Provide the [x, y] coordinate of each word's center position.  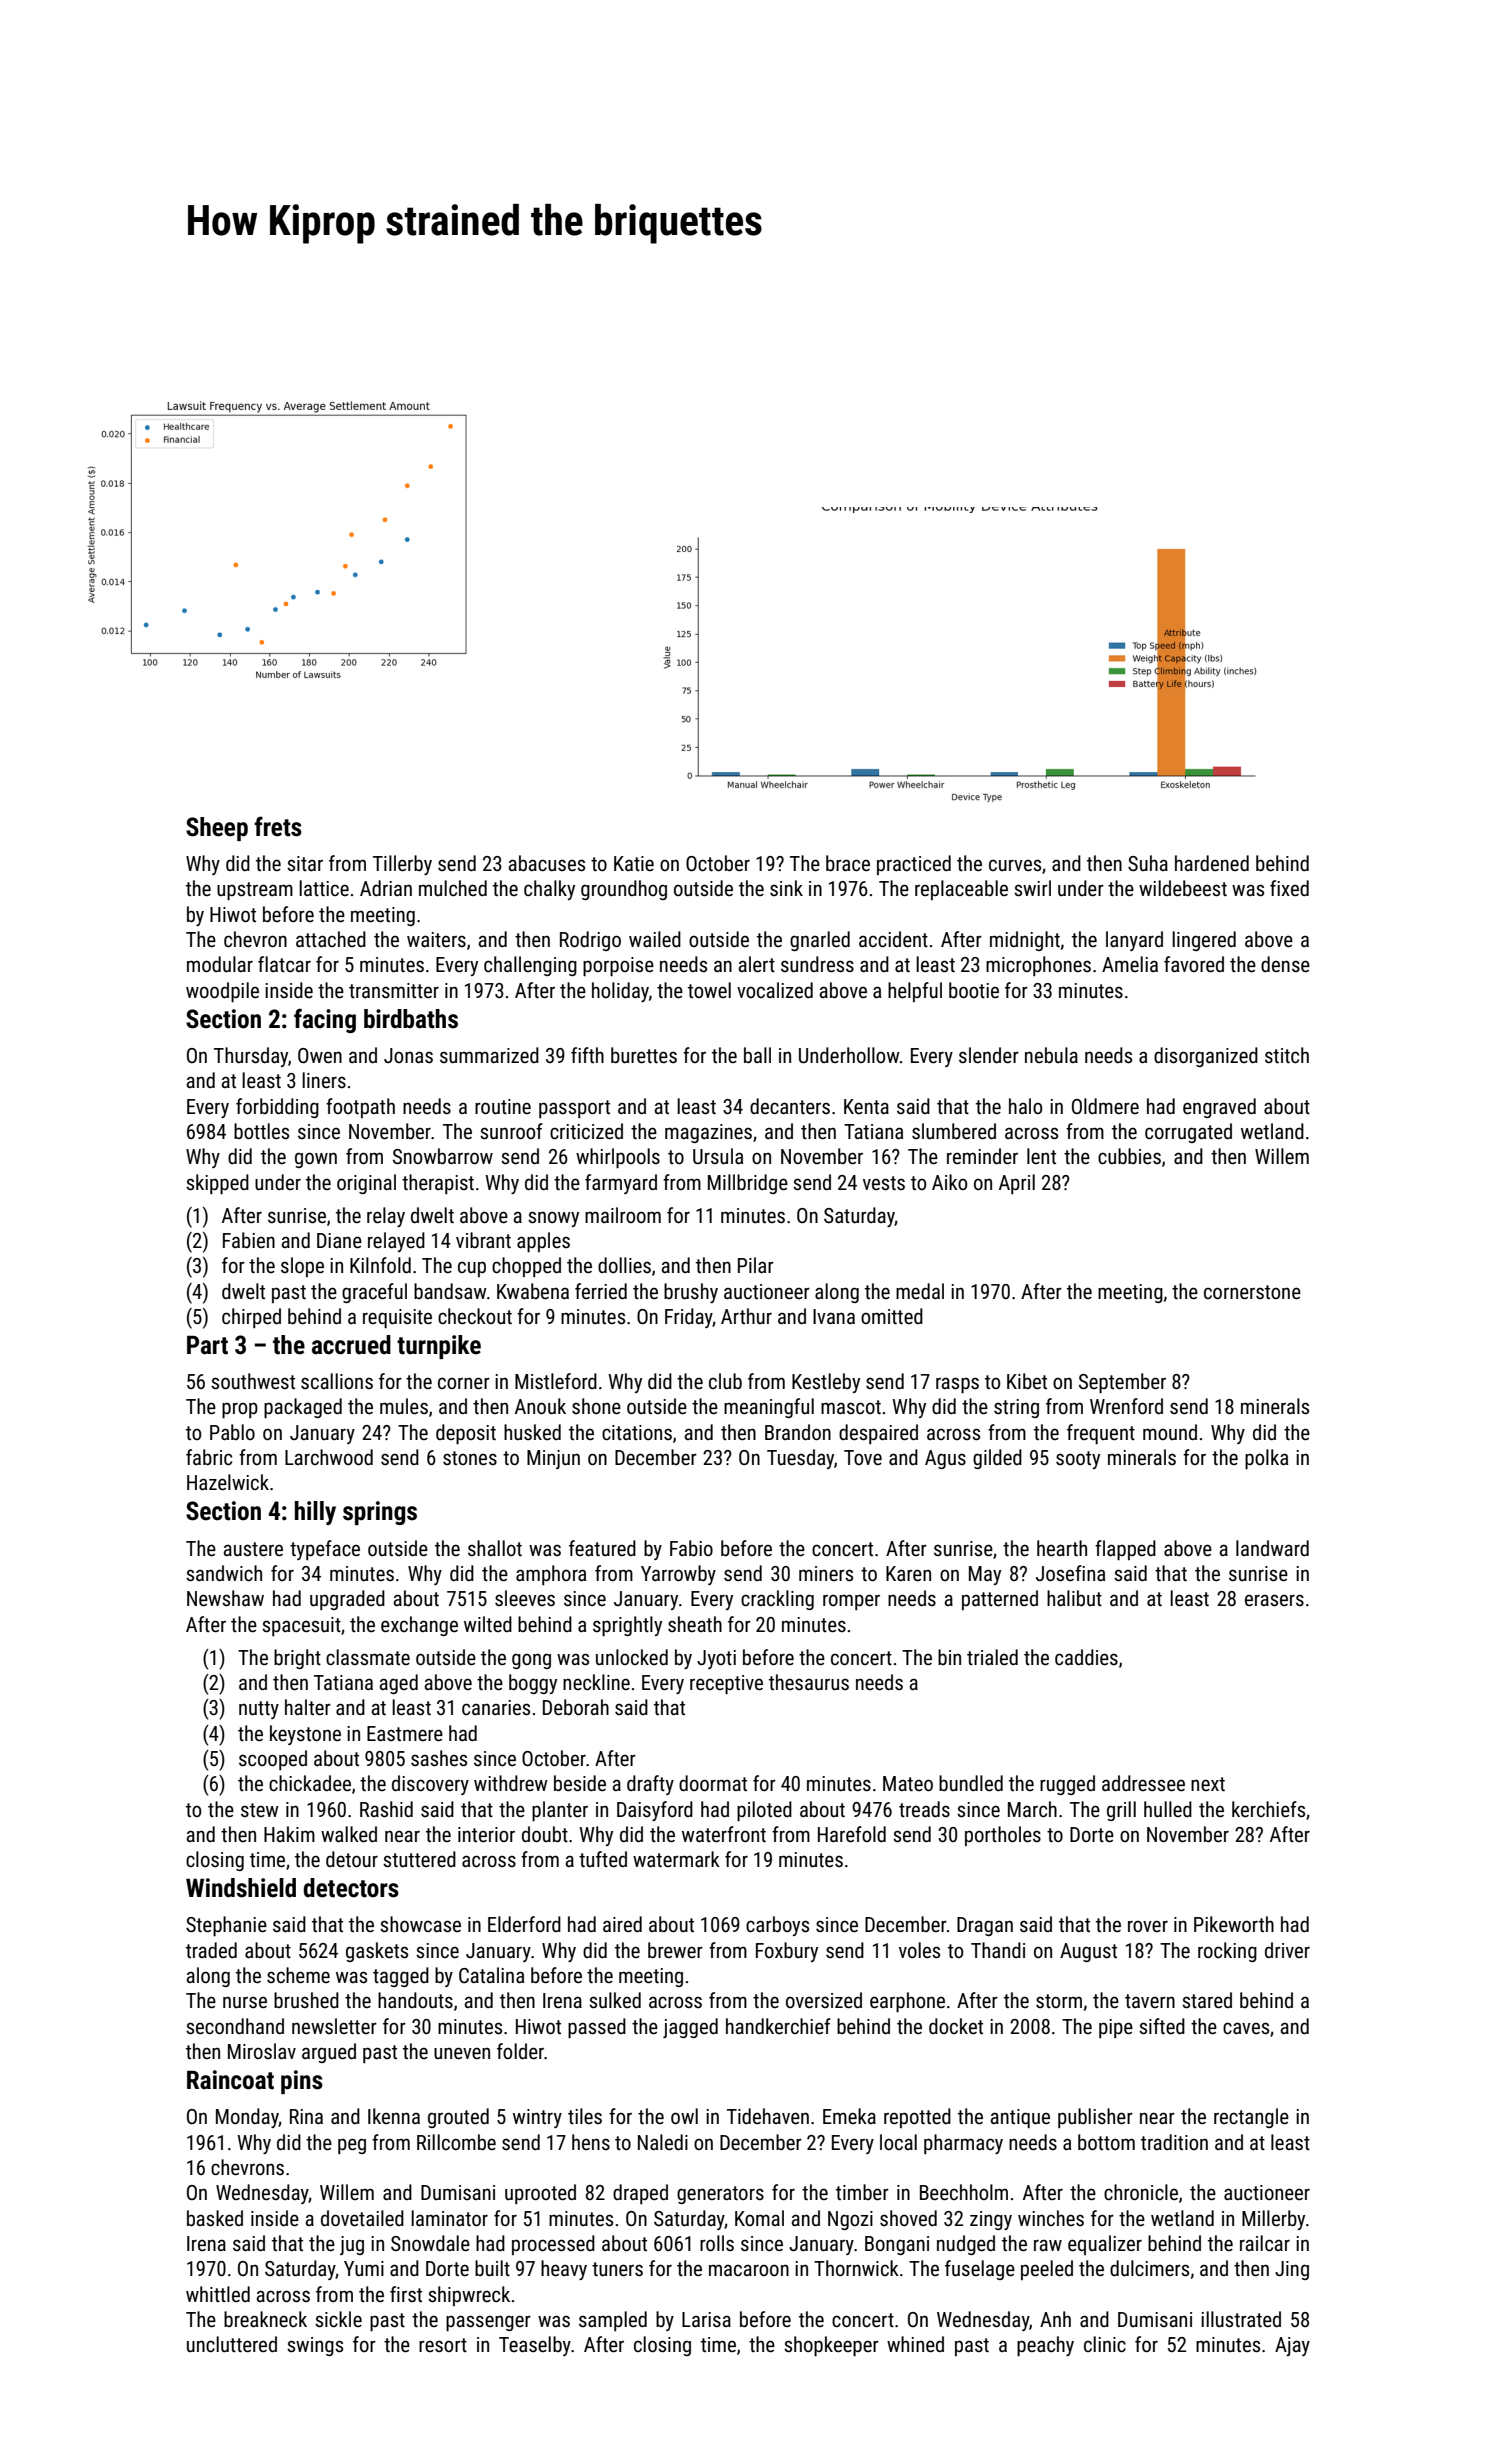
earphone [907, 2002]
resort [443, 2345]
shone [596, 1406]
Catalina [491, 1975]
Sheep [217, 829]
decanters [790, 1106]
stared [1207, 2000]
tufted [603, 1859]
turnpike [439, 1347]
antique [1020, 2118]
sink [786, 888]
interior [486, 1835]
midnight [1025, 941]
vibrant [483, 1240]
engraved [1219, 1108]
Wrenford [1126, 1406]
